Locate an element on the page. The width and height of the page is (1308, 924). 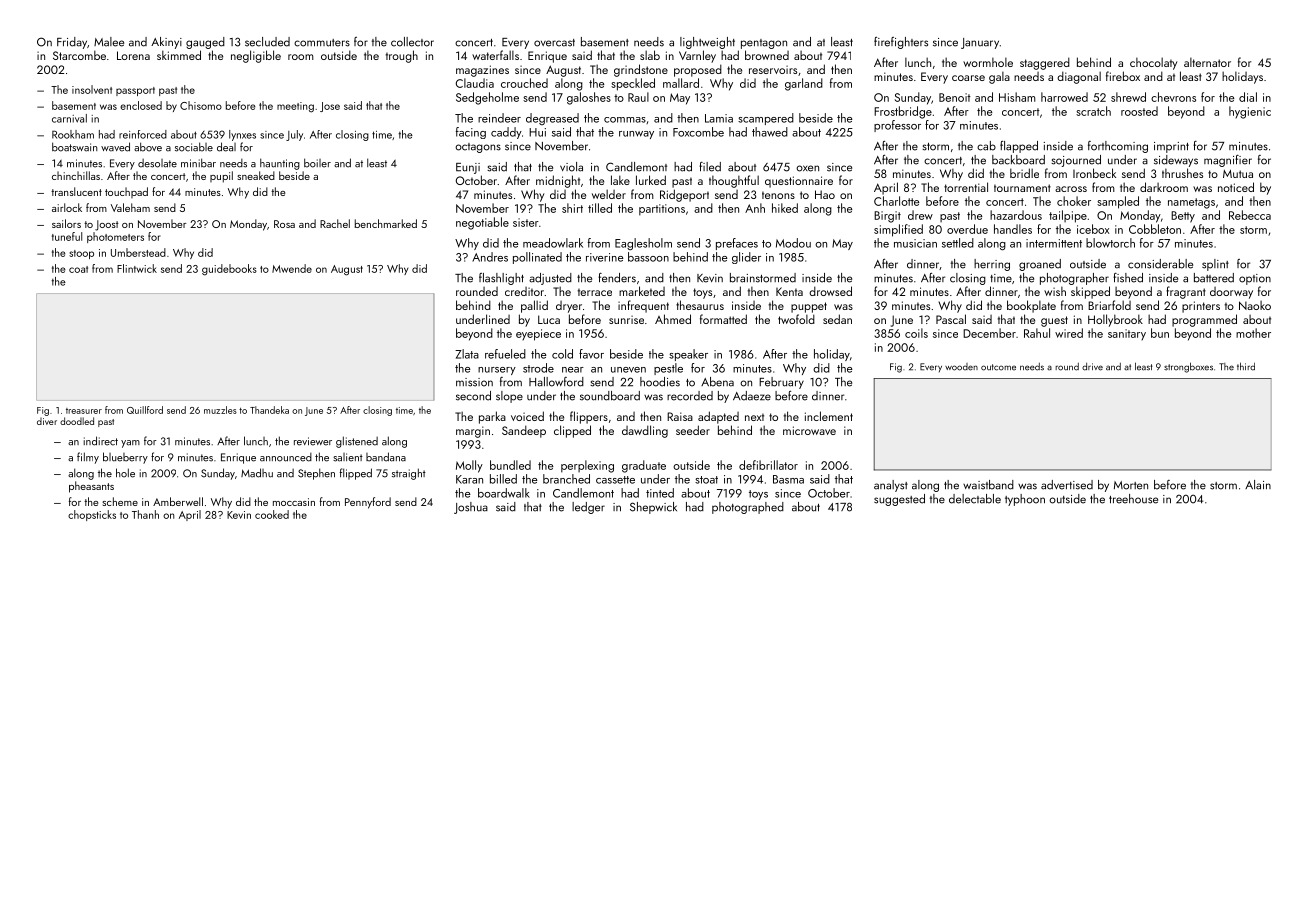
pallid is located at coordinates (534, 306).
